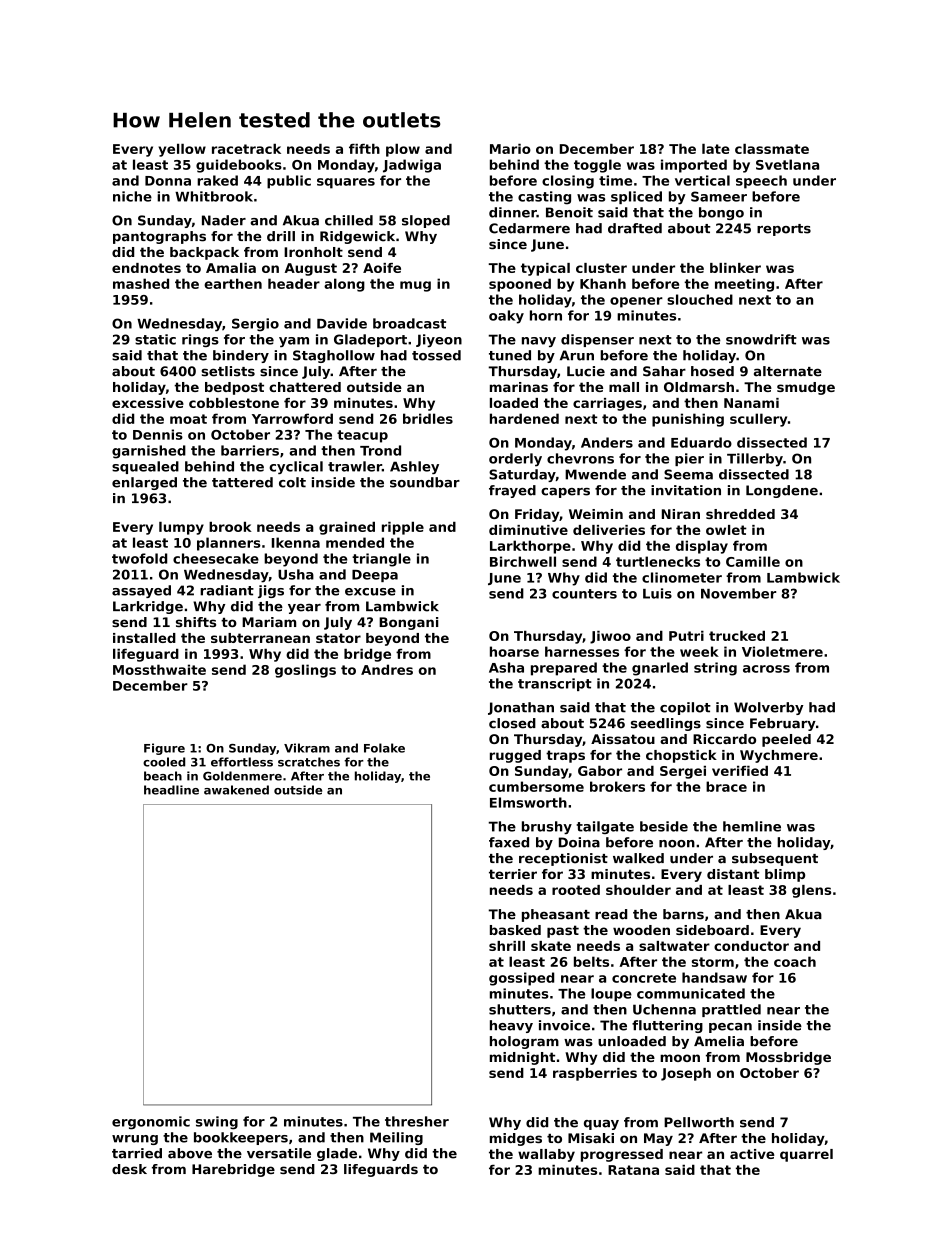  I want to click on shrill, so click(507, 946).
